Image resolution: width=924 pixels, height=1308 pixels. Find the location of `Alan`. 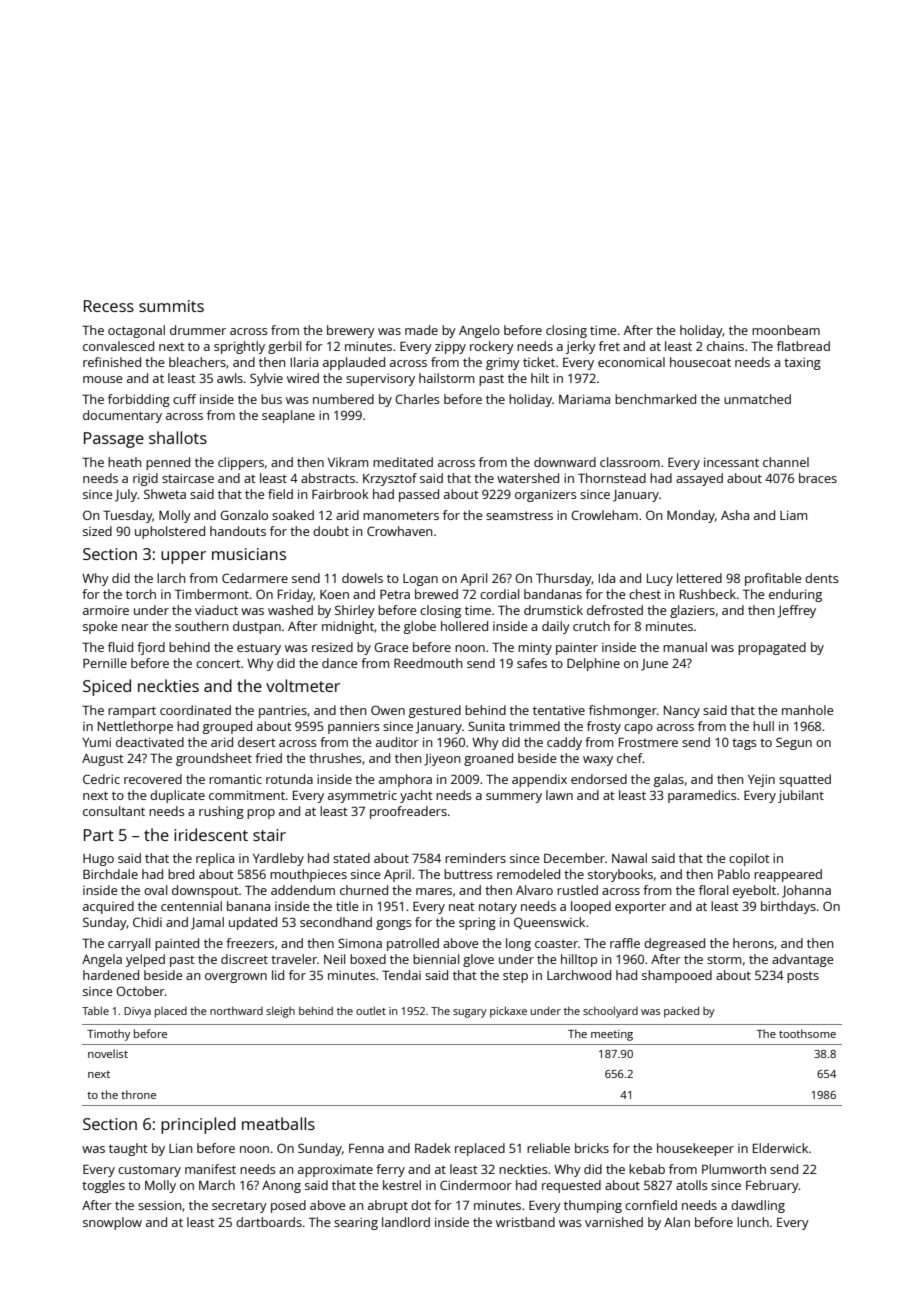

Alan is located at coordinates (677, 1222).
